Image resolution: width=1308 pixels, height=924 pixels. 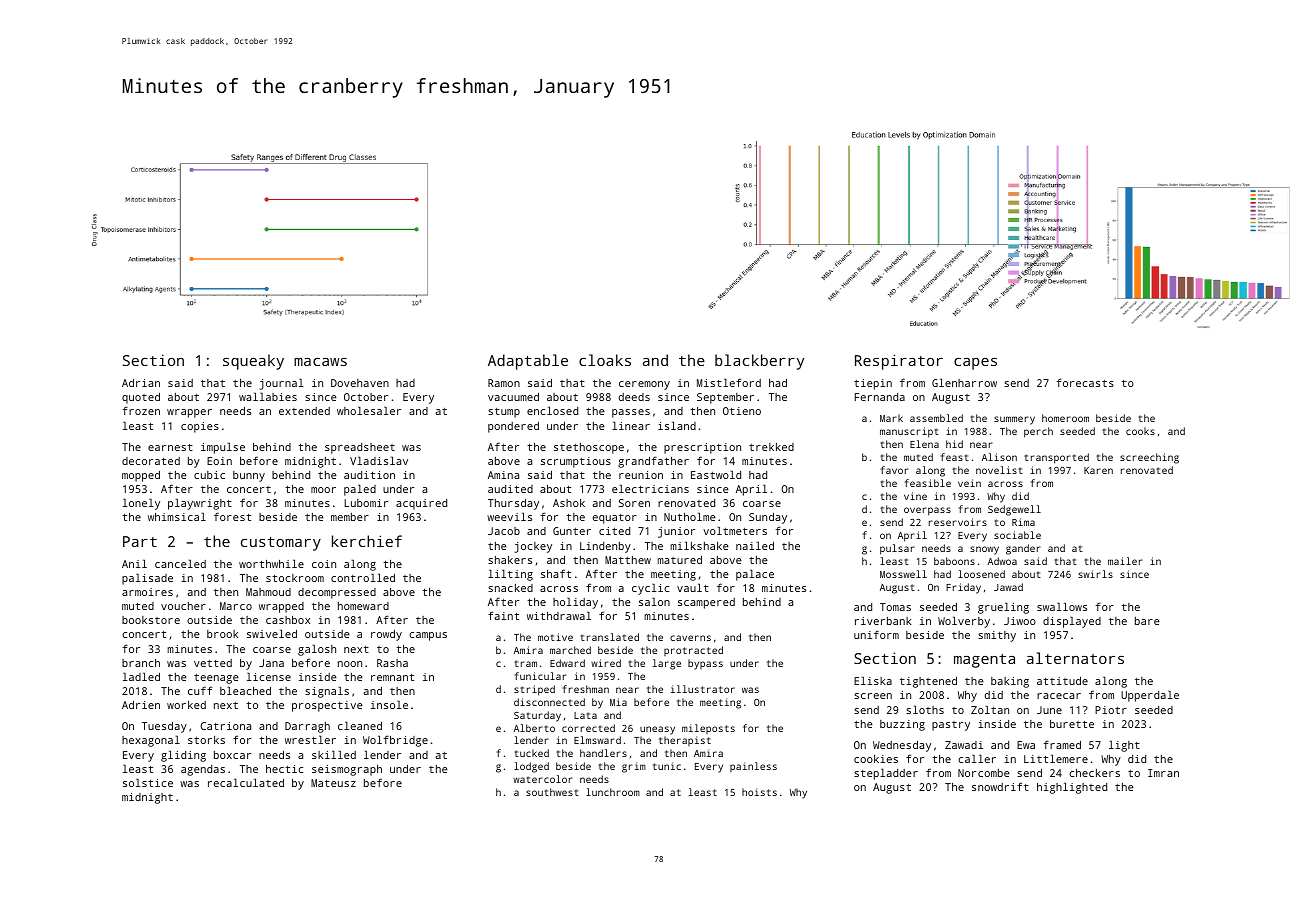 I want to click on handlers, so click(x=603, y=753).
